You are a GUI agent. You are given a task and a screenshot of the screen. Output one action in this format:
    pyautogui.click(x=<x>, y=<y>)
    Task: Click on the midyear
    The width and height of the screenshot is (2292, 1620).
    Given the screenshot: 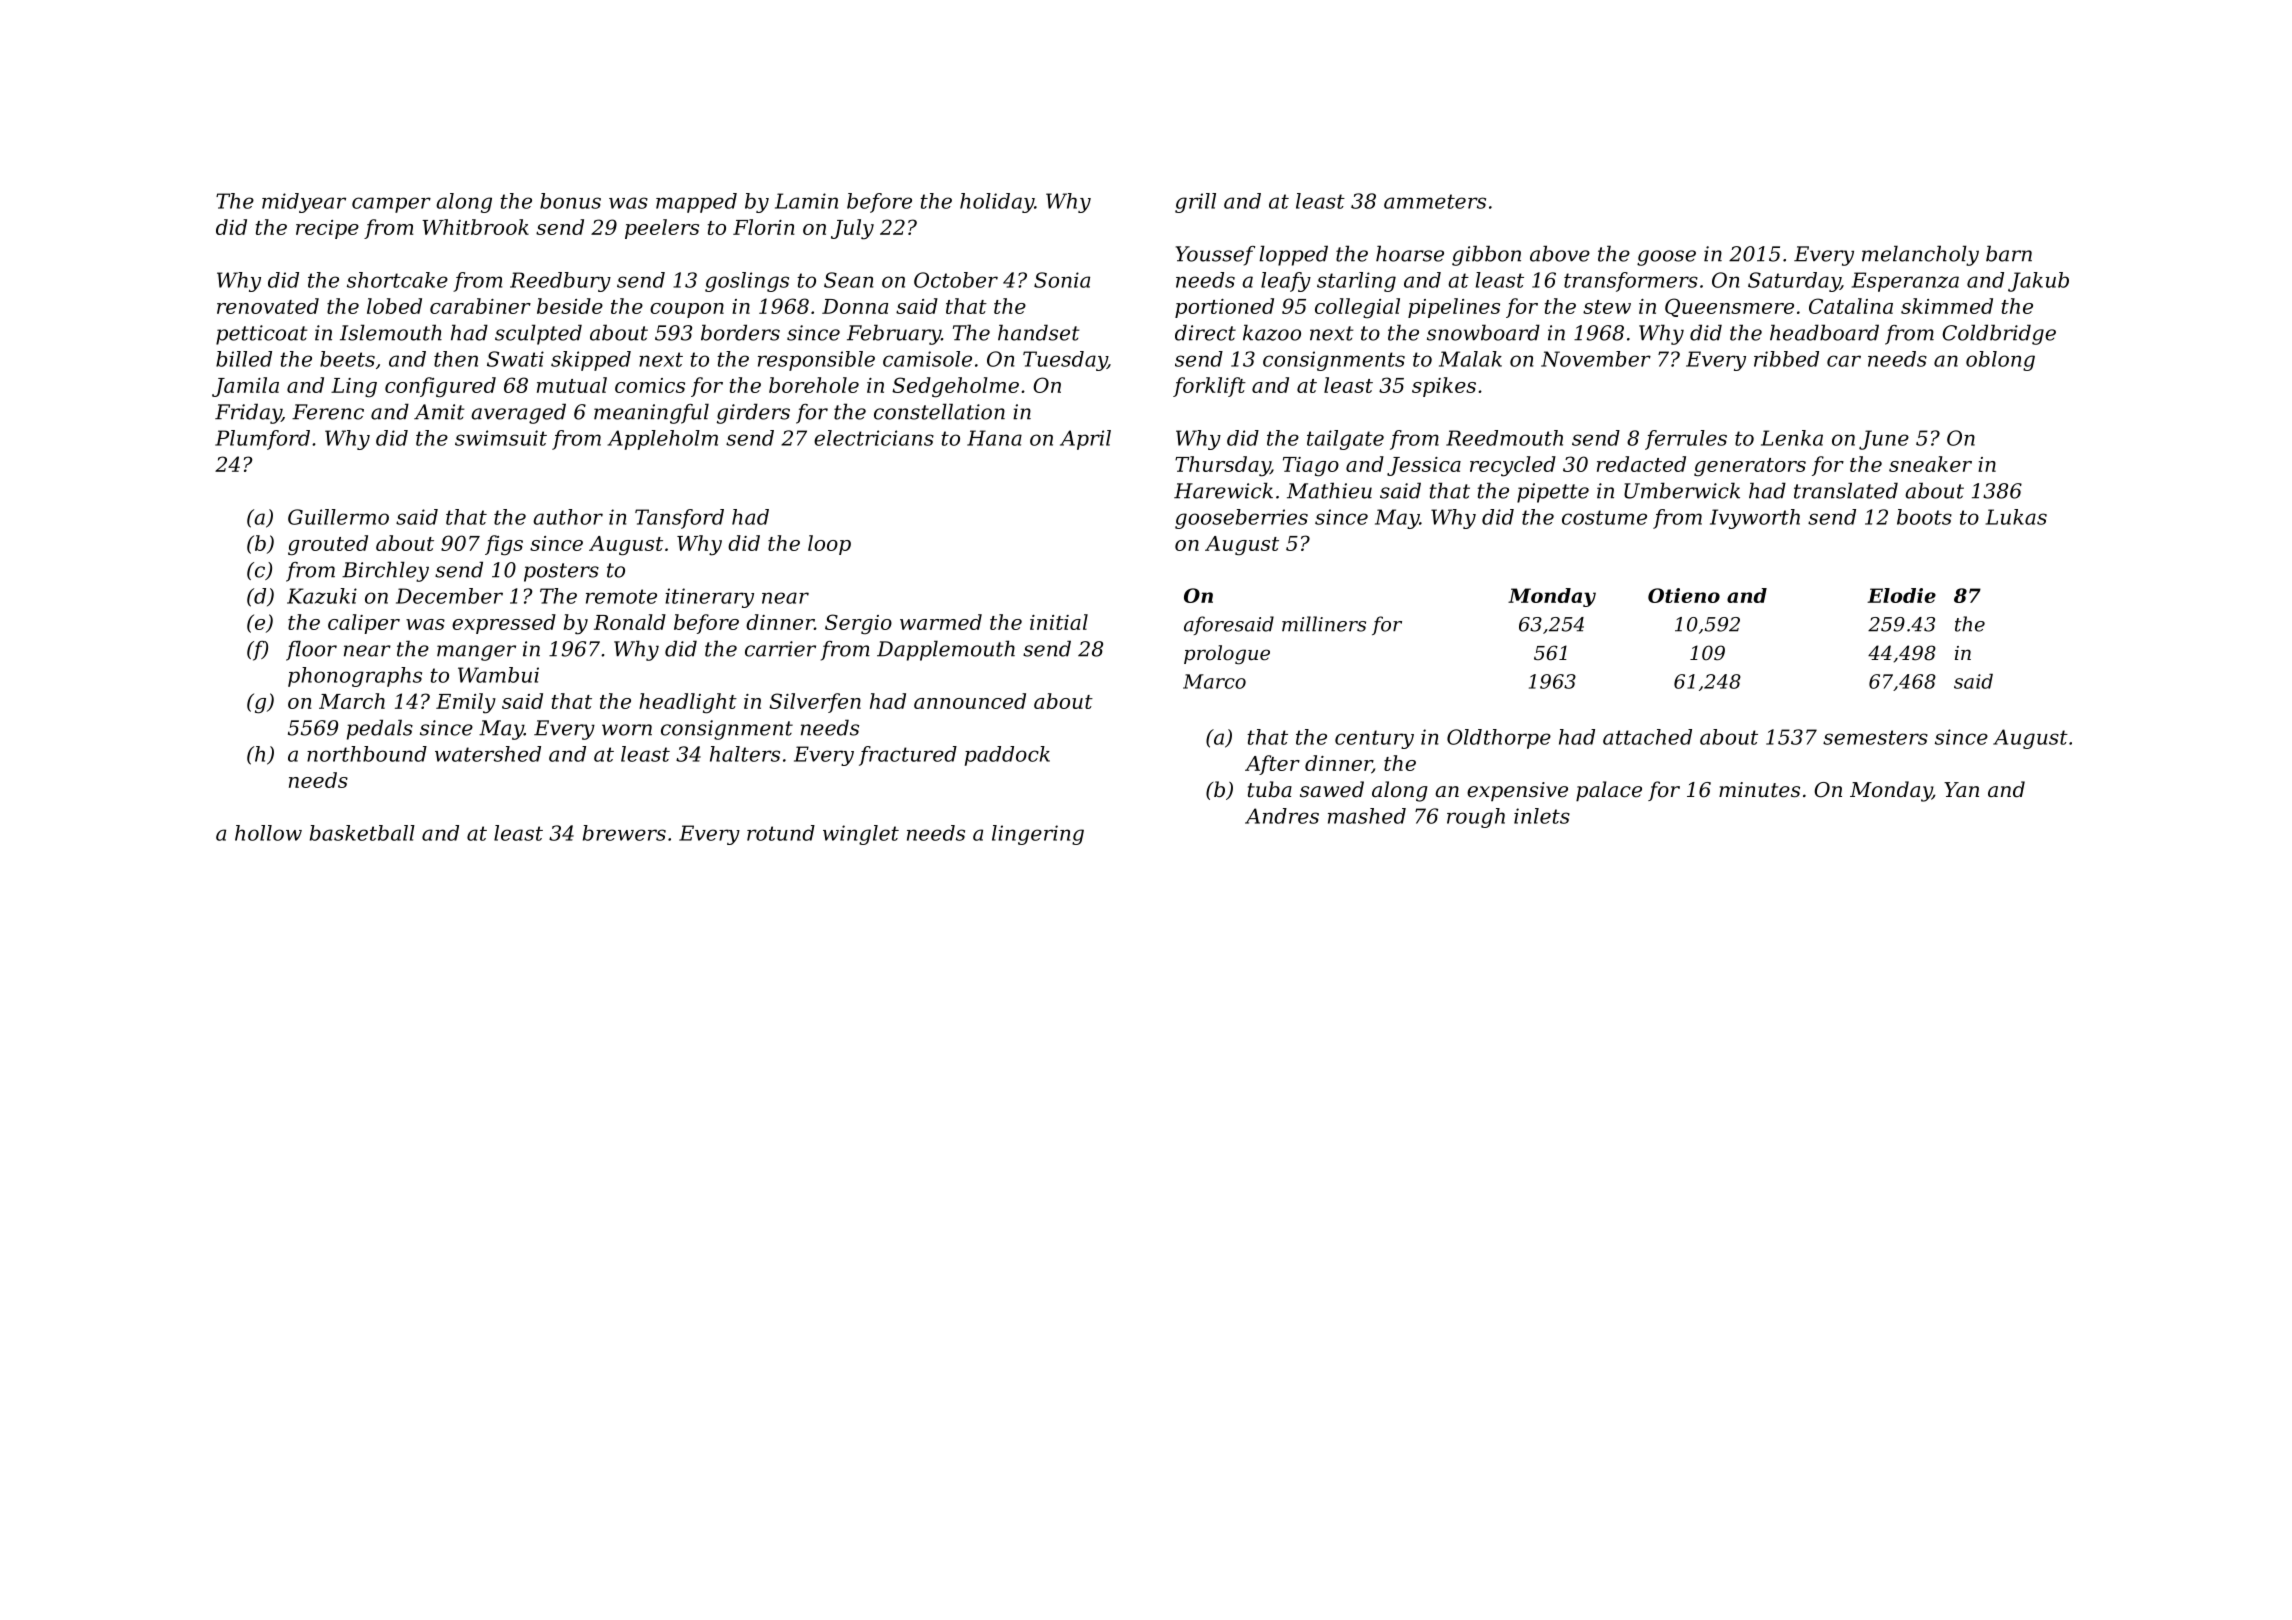 What is the action you would take?
    pyautogui.click(x=304, y=203)
